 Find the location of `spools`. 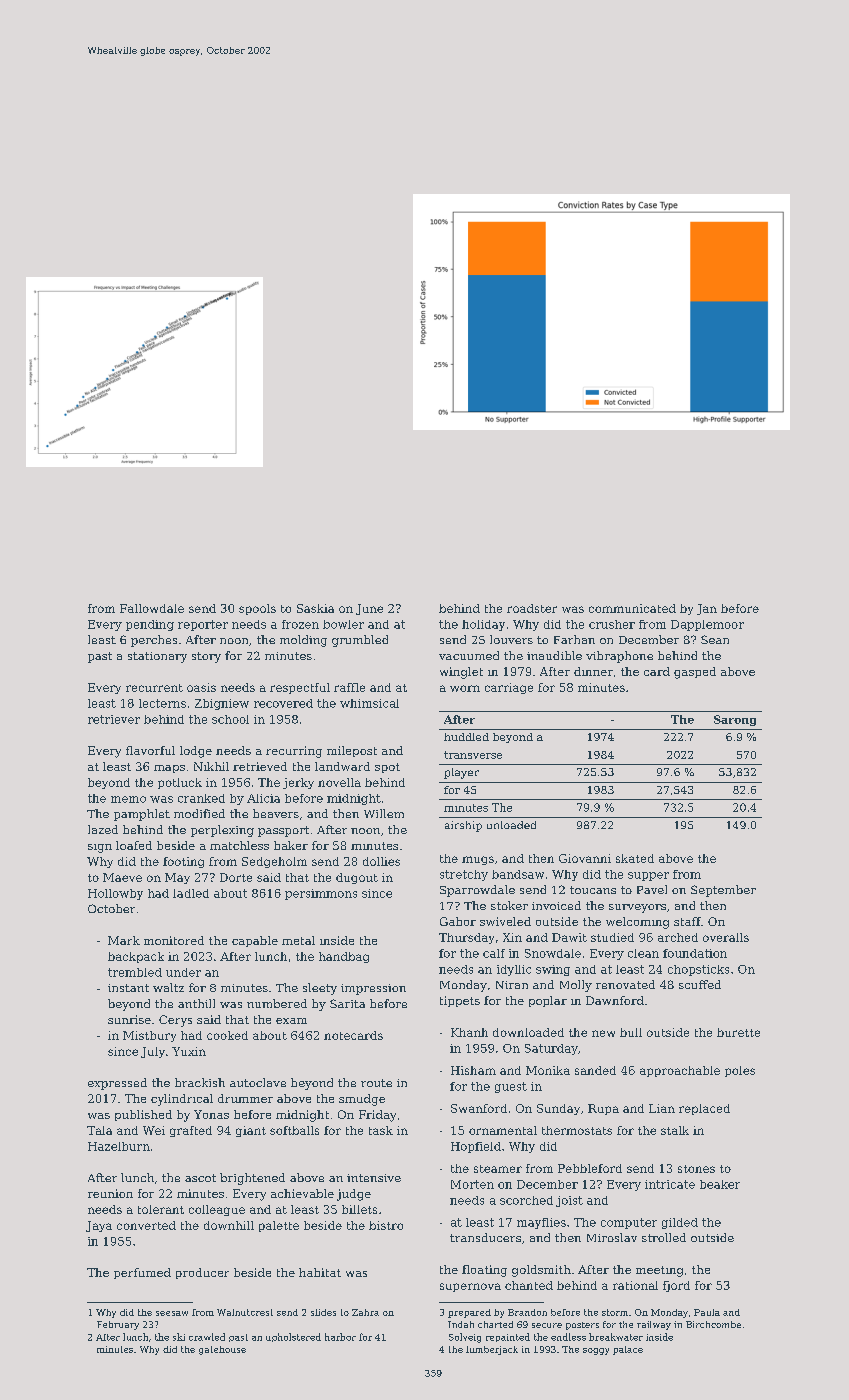

spools is located at coordinates (257, 609).
